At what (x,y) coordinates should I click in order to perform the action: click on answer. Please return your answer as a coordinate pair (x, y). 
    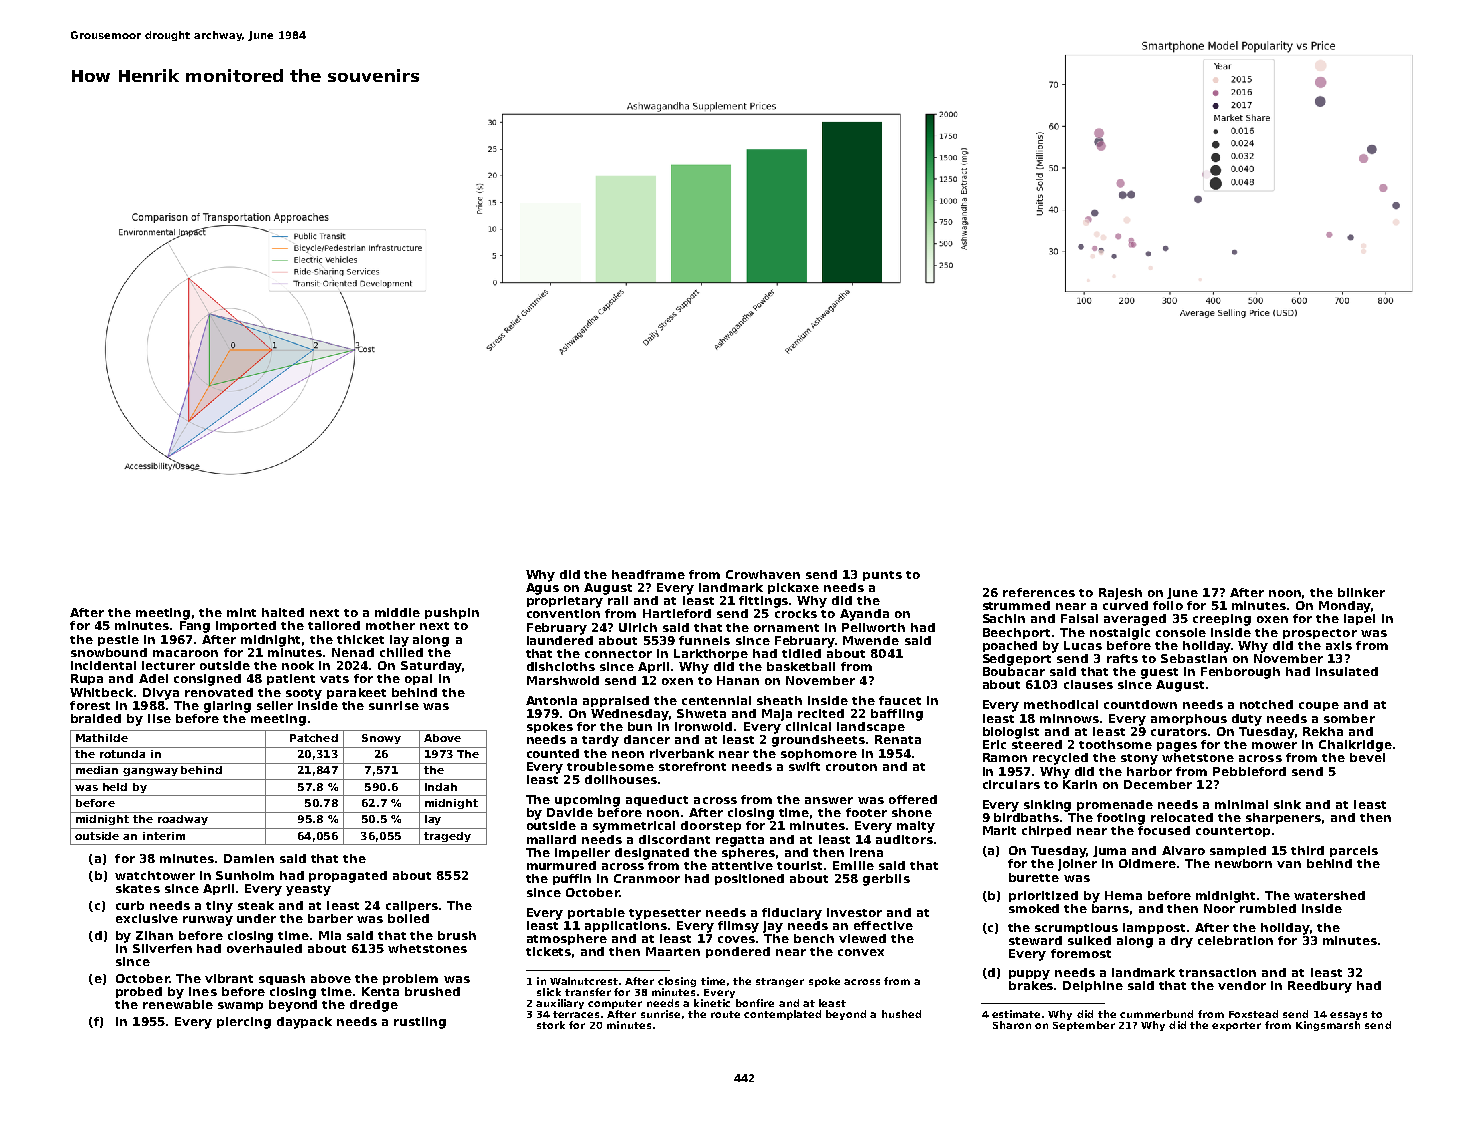
    Looking at the image, I should click on (829, 800).
